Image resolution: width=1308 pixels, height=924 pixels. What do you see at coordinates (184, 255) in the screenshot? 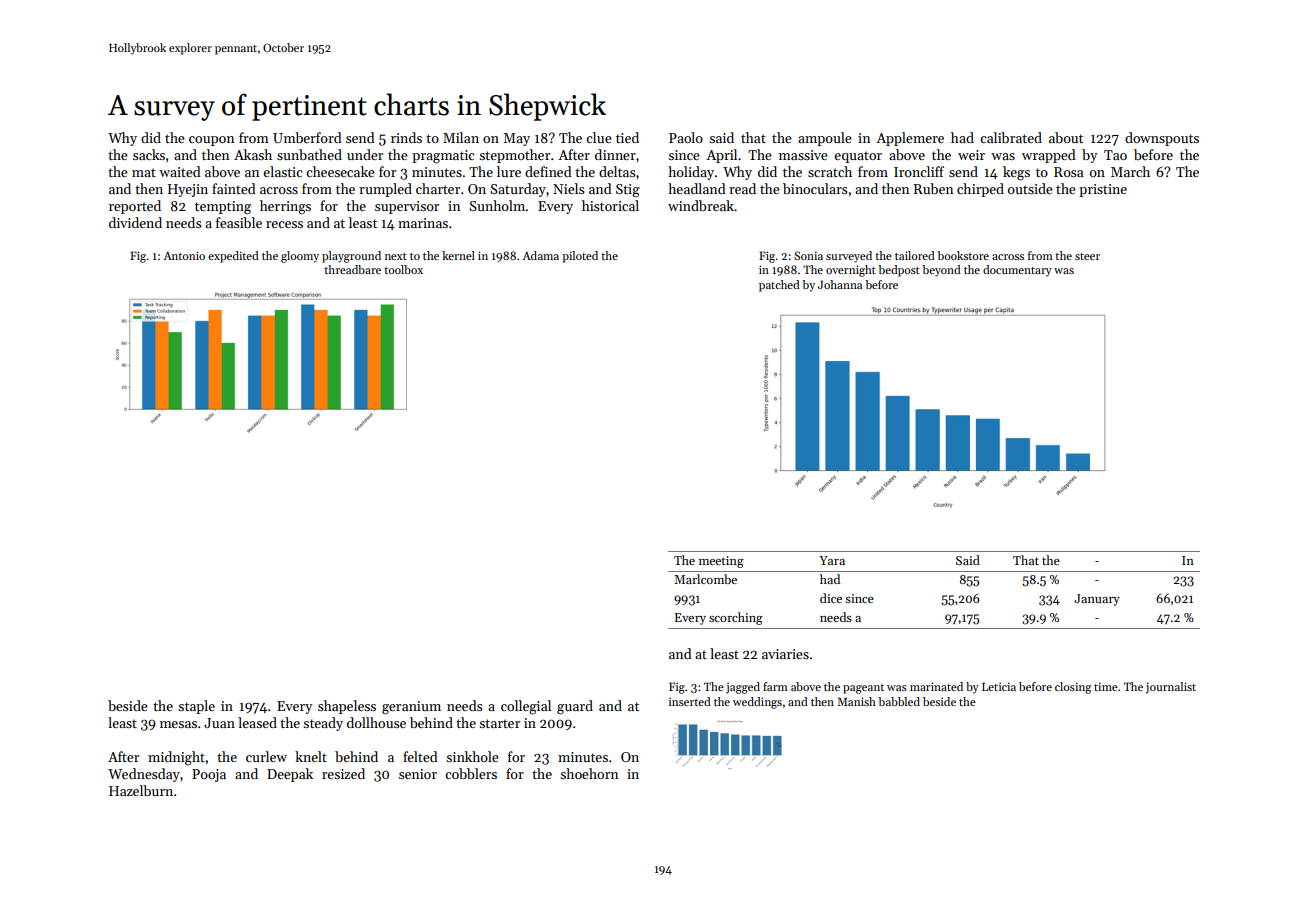
I see `Antonio` at bounding box center [184, 255].
